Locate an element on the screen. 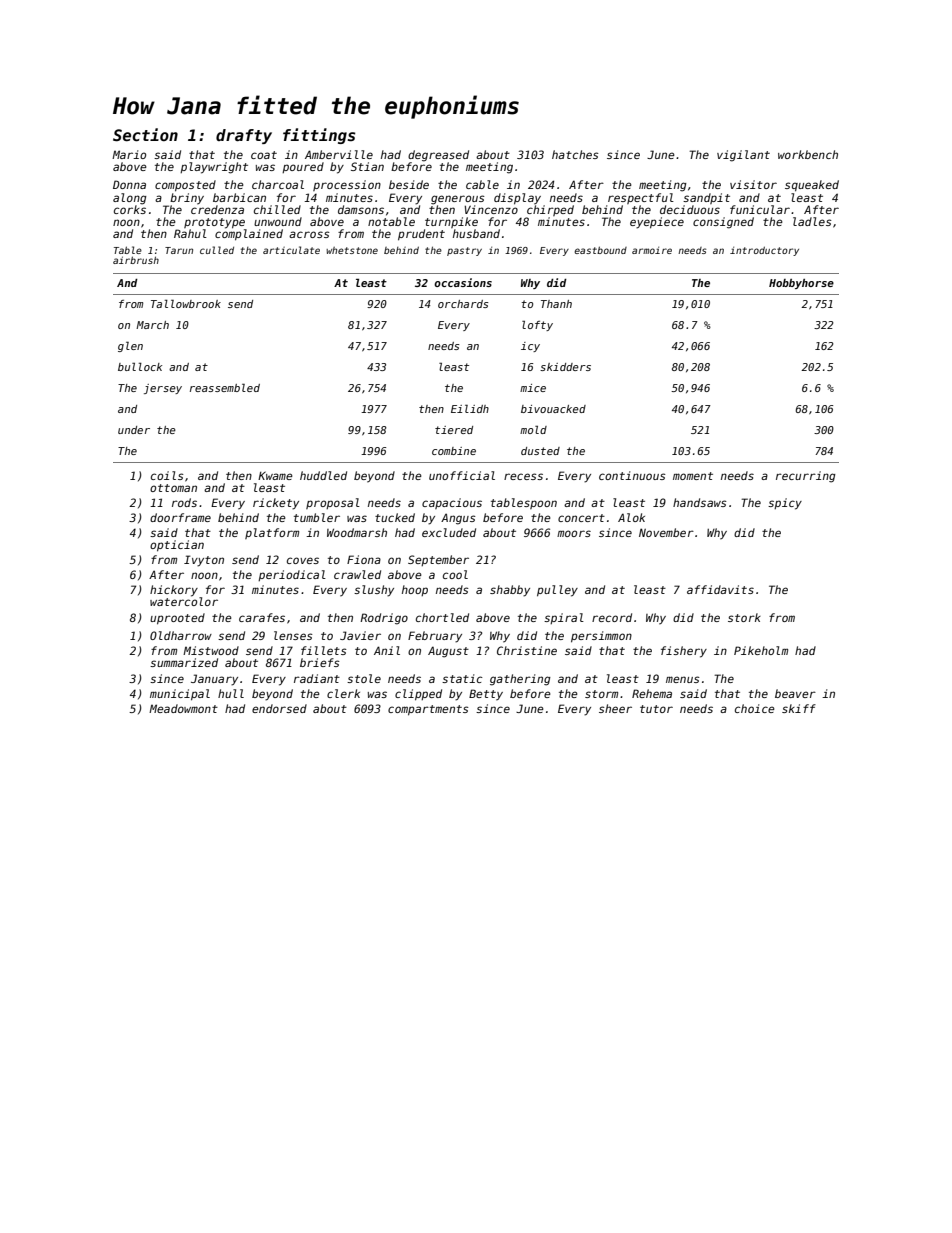 The image size is (952, 1233). corks is located at coordinates (130, 209).
